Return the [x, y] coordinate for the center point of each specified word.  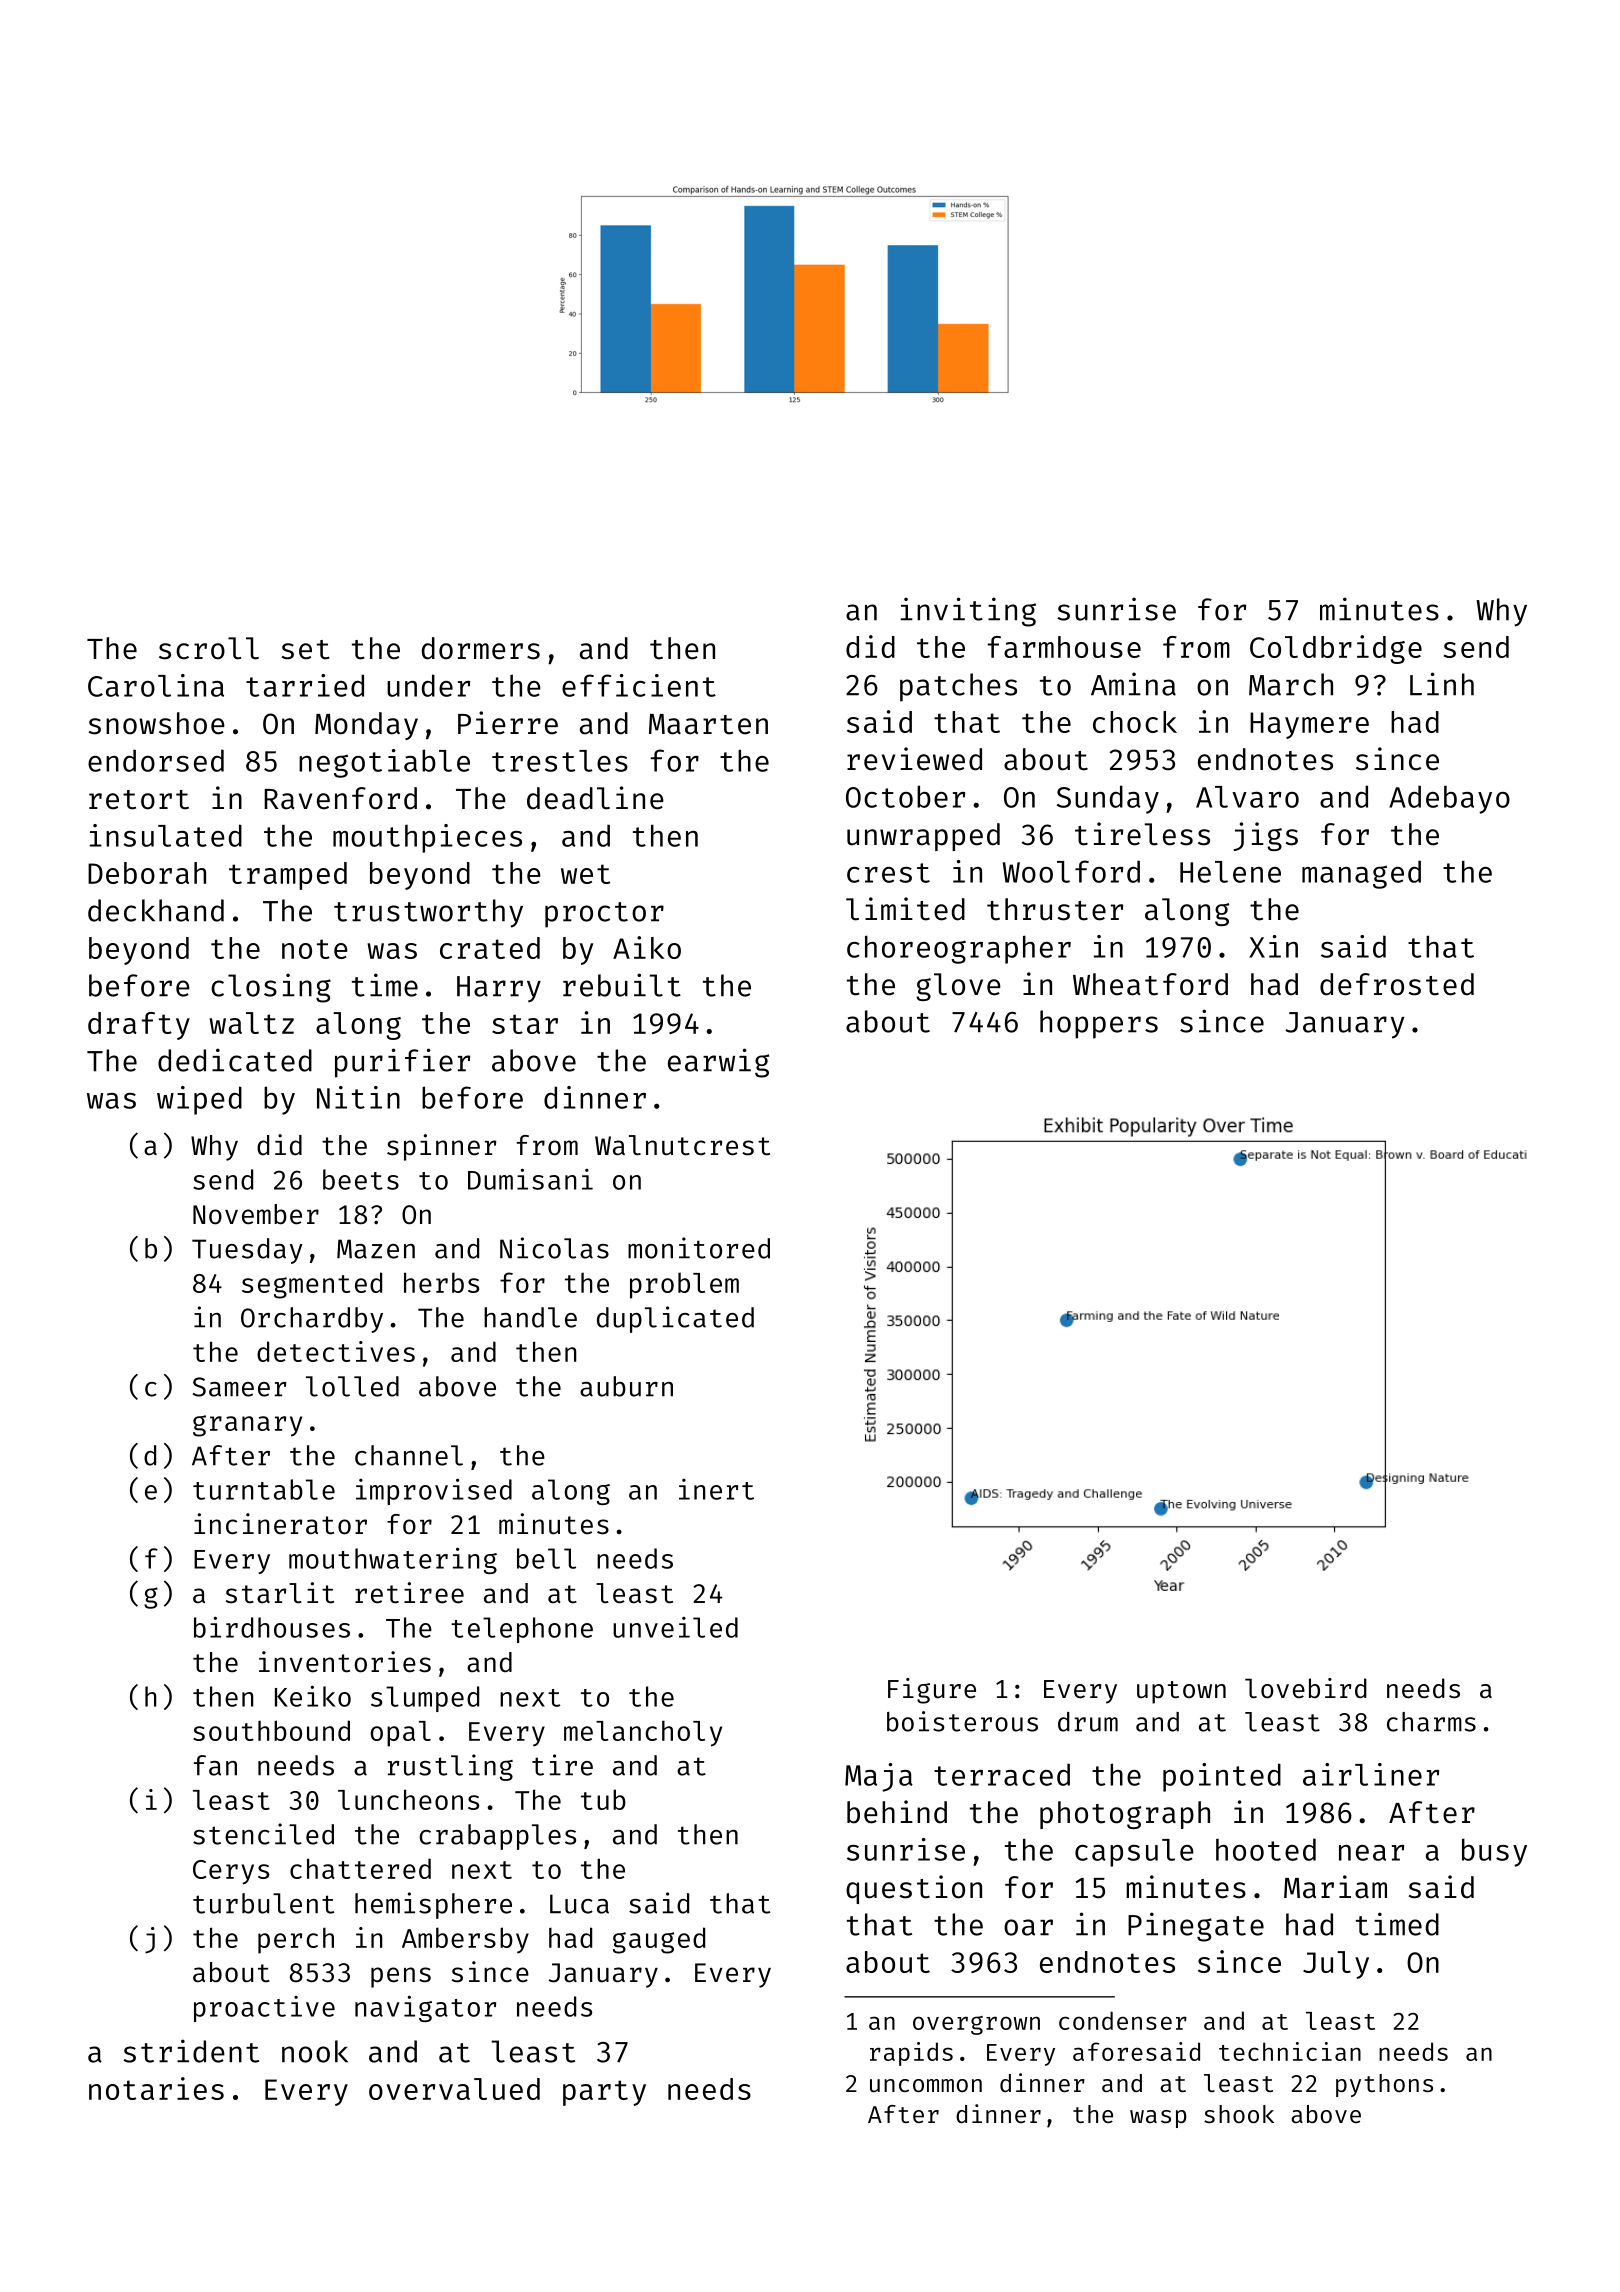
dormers [481, 648]
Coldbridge [1336, 649]
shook [1239, 2114]
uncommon [926, 2085]
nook [315, 2051]
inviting [968, 612]
